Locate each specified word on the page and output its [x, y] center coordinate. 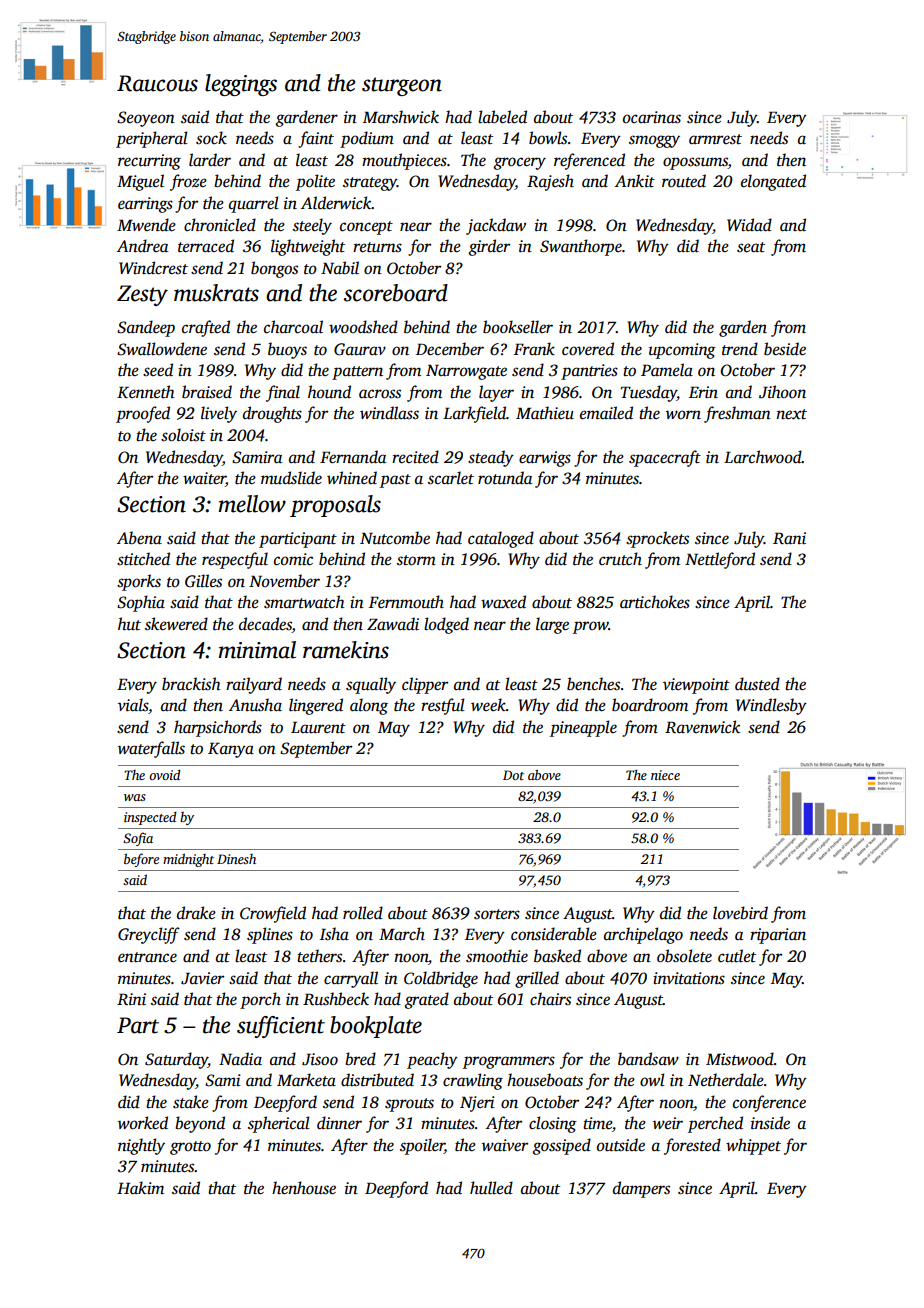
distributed [377, 1080]
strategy [370, 184]
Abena [139, 538]
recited [415, 457]
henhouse [304, 1188]
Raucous [157, 83]
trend [740, 349]
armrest [715, 139]
